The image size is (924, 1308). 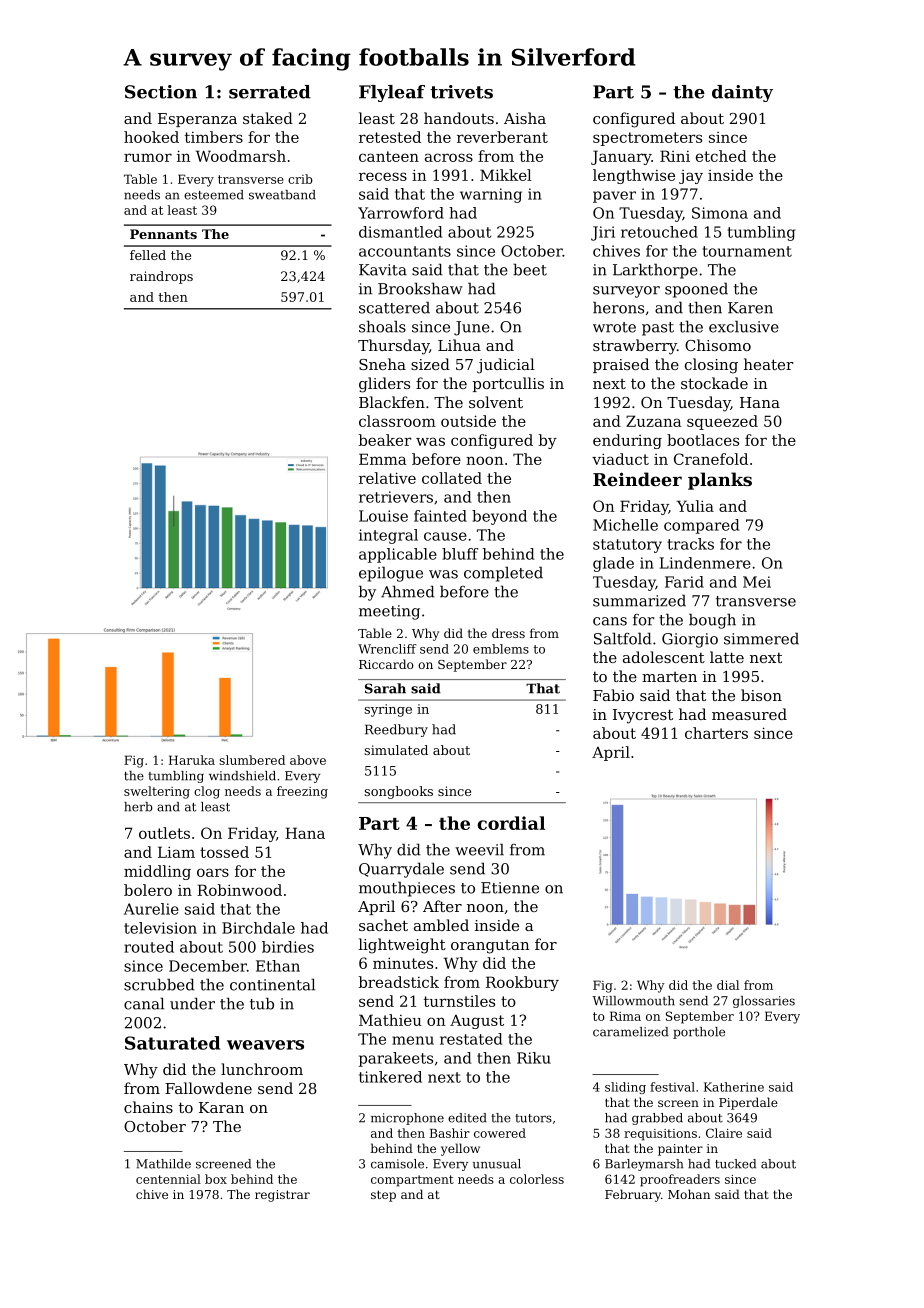 What do you see at coordinates (690, 640) in the screenshot?
I see `Giorgio` at bounding box center [690, 640].
